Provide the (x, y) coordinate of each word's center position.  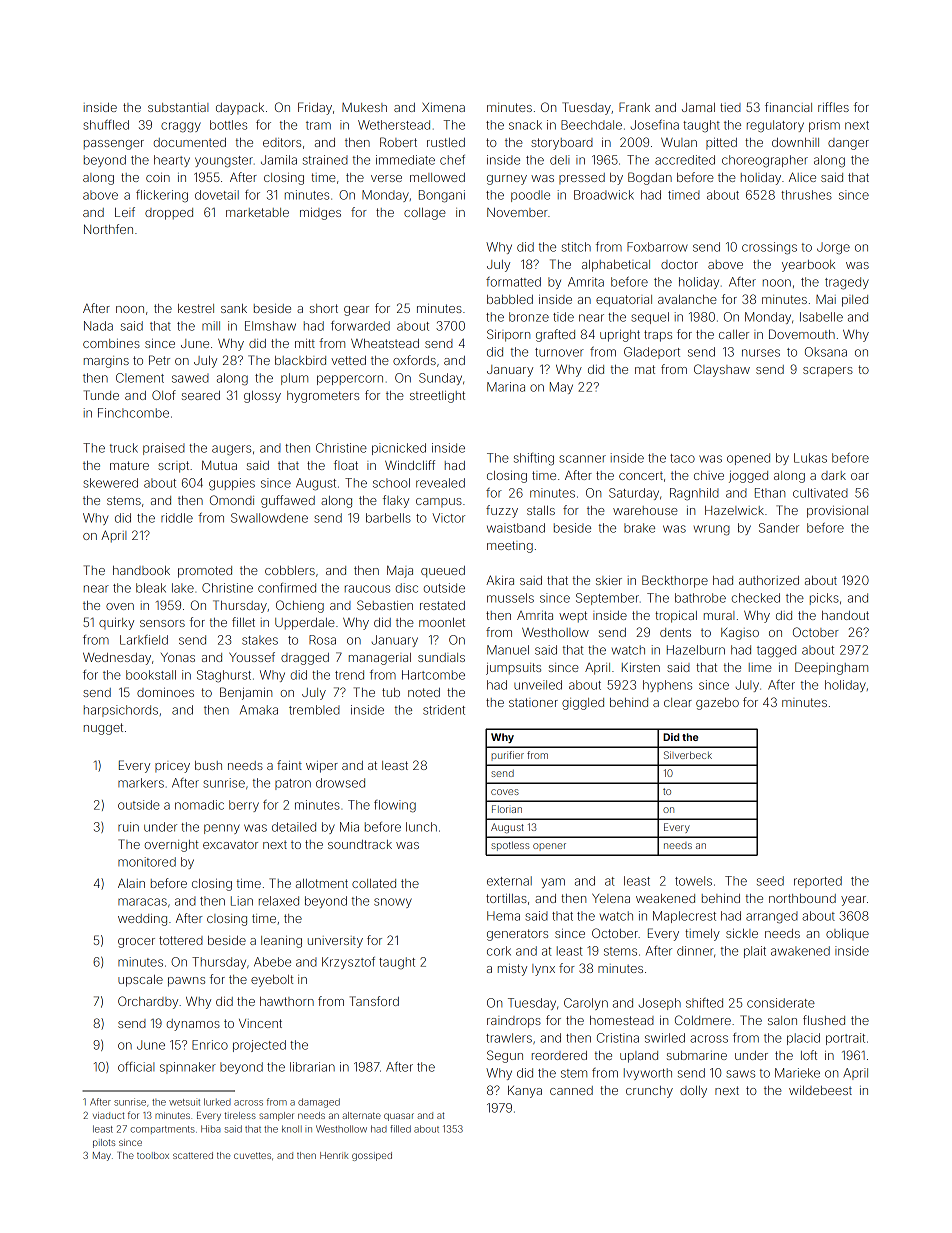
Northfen (108, 229)
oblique (847, 934)
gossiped (372, 1156)
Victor (448, 518)
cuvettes (252, 1155)
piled (855, 301)
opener (549, 846)
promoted (205, 572)
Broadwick (604, 195)
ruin (128, 827)
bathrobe (700, 598)
